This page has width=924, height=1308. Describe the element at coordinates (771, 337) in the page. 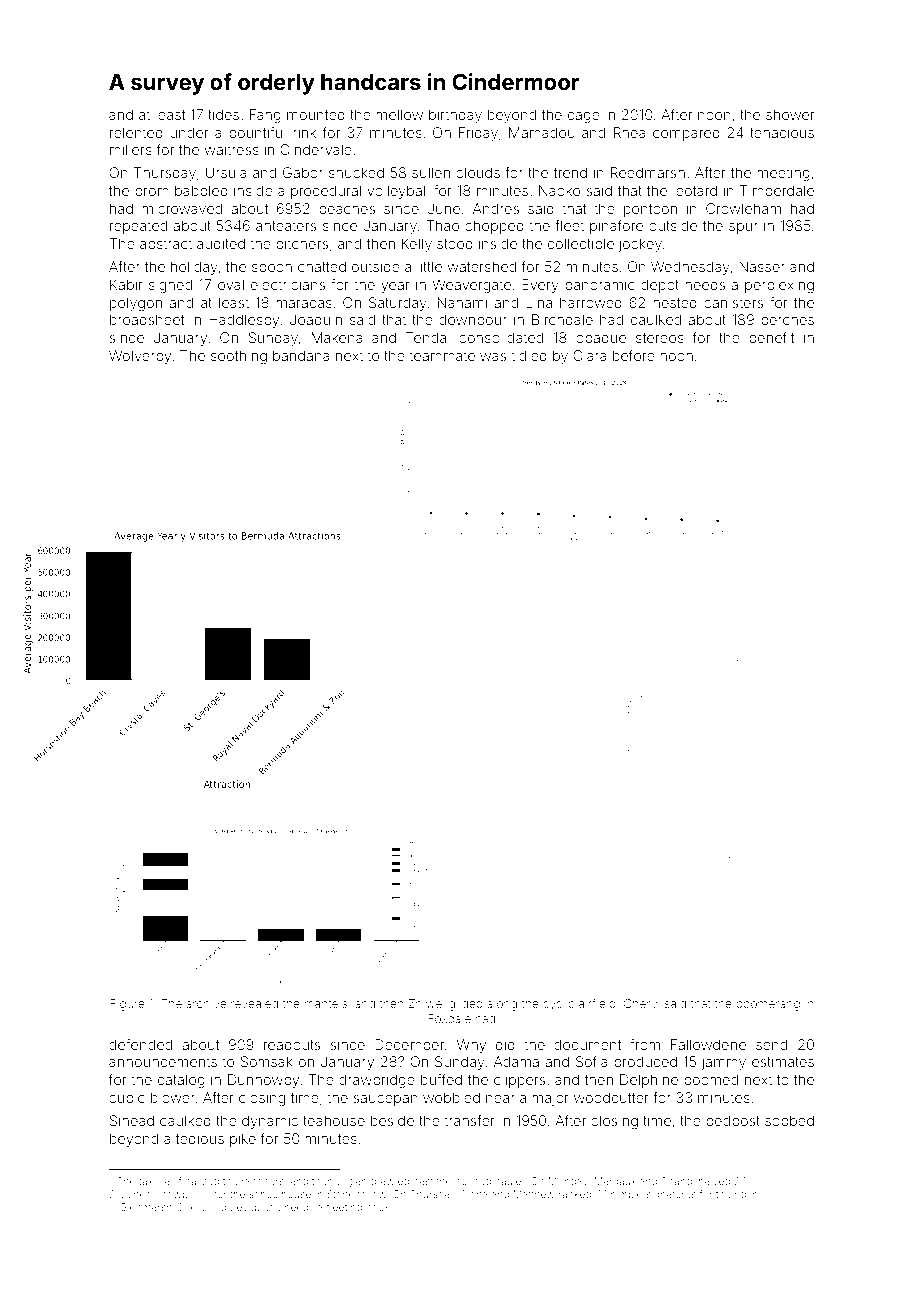

I see `benefit` at that location.
